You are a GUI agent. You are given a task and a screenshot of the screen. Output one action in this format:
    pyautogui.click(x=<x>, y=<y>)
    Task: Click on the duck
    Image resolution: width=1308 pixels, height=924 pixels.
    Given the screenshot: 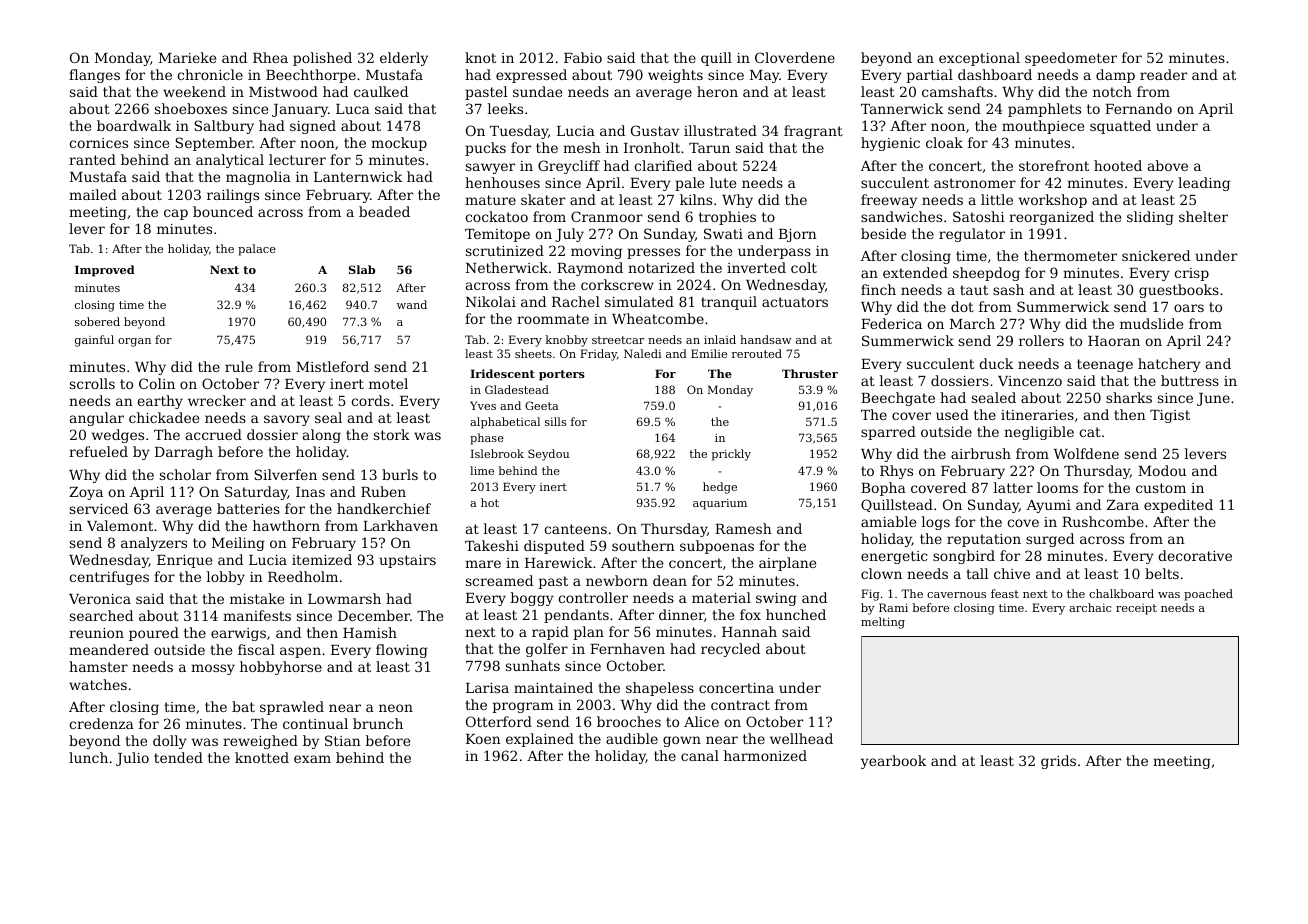 What is the action you would take?
    pyautogui.click(x=996, y=363)
